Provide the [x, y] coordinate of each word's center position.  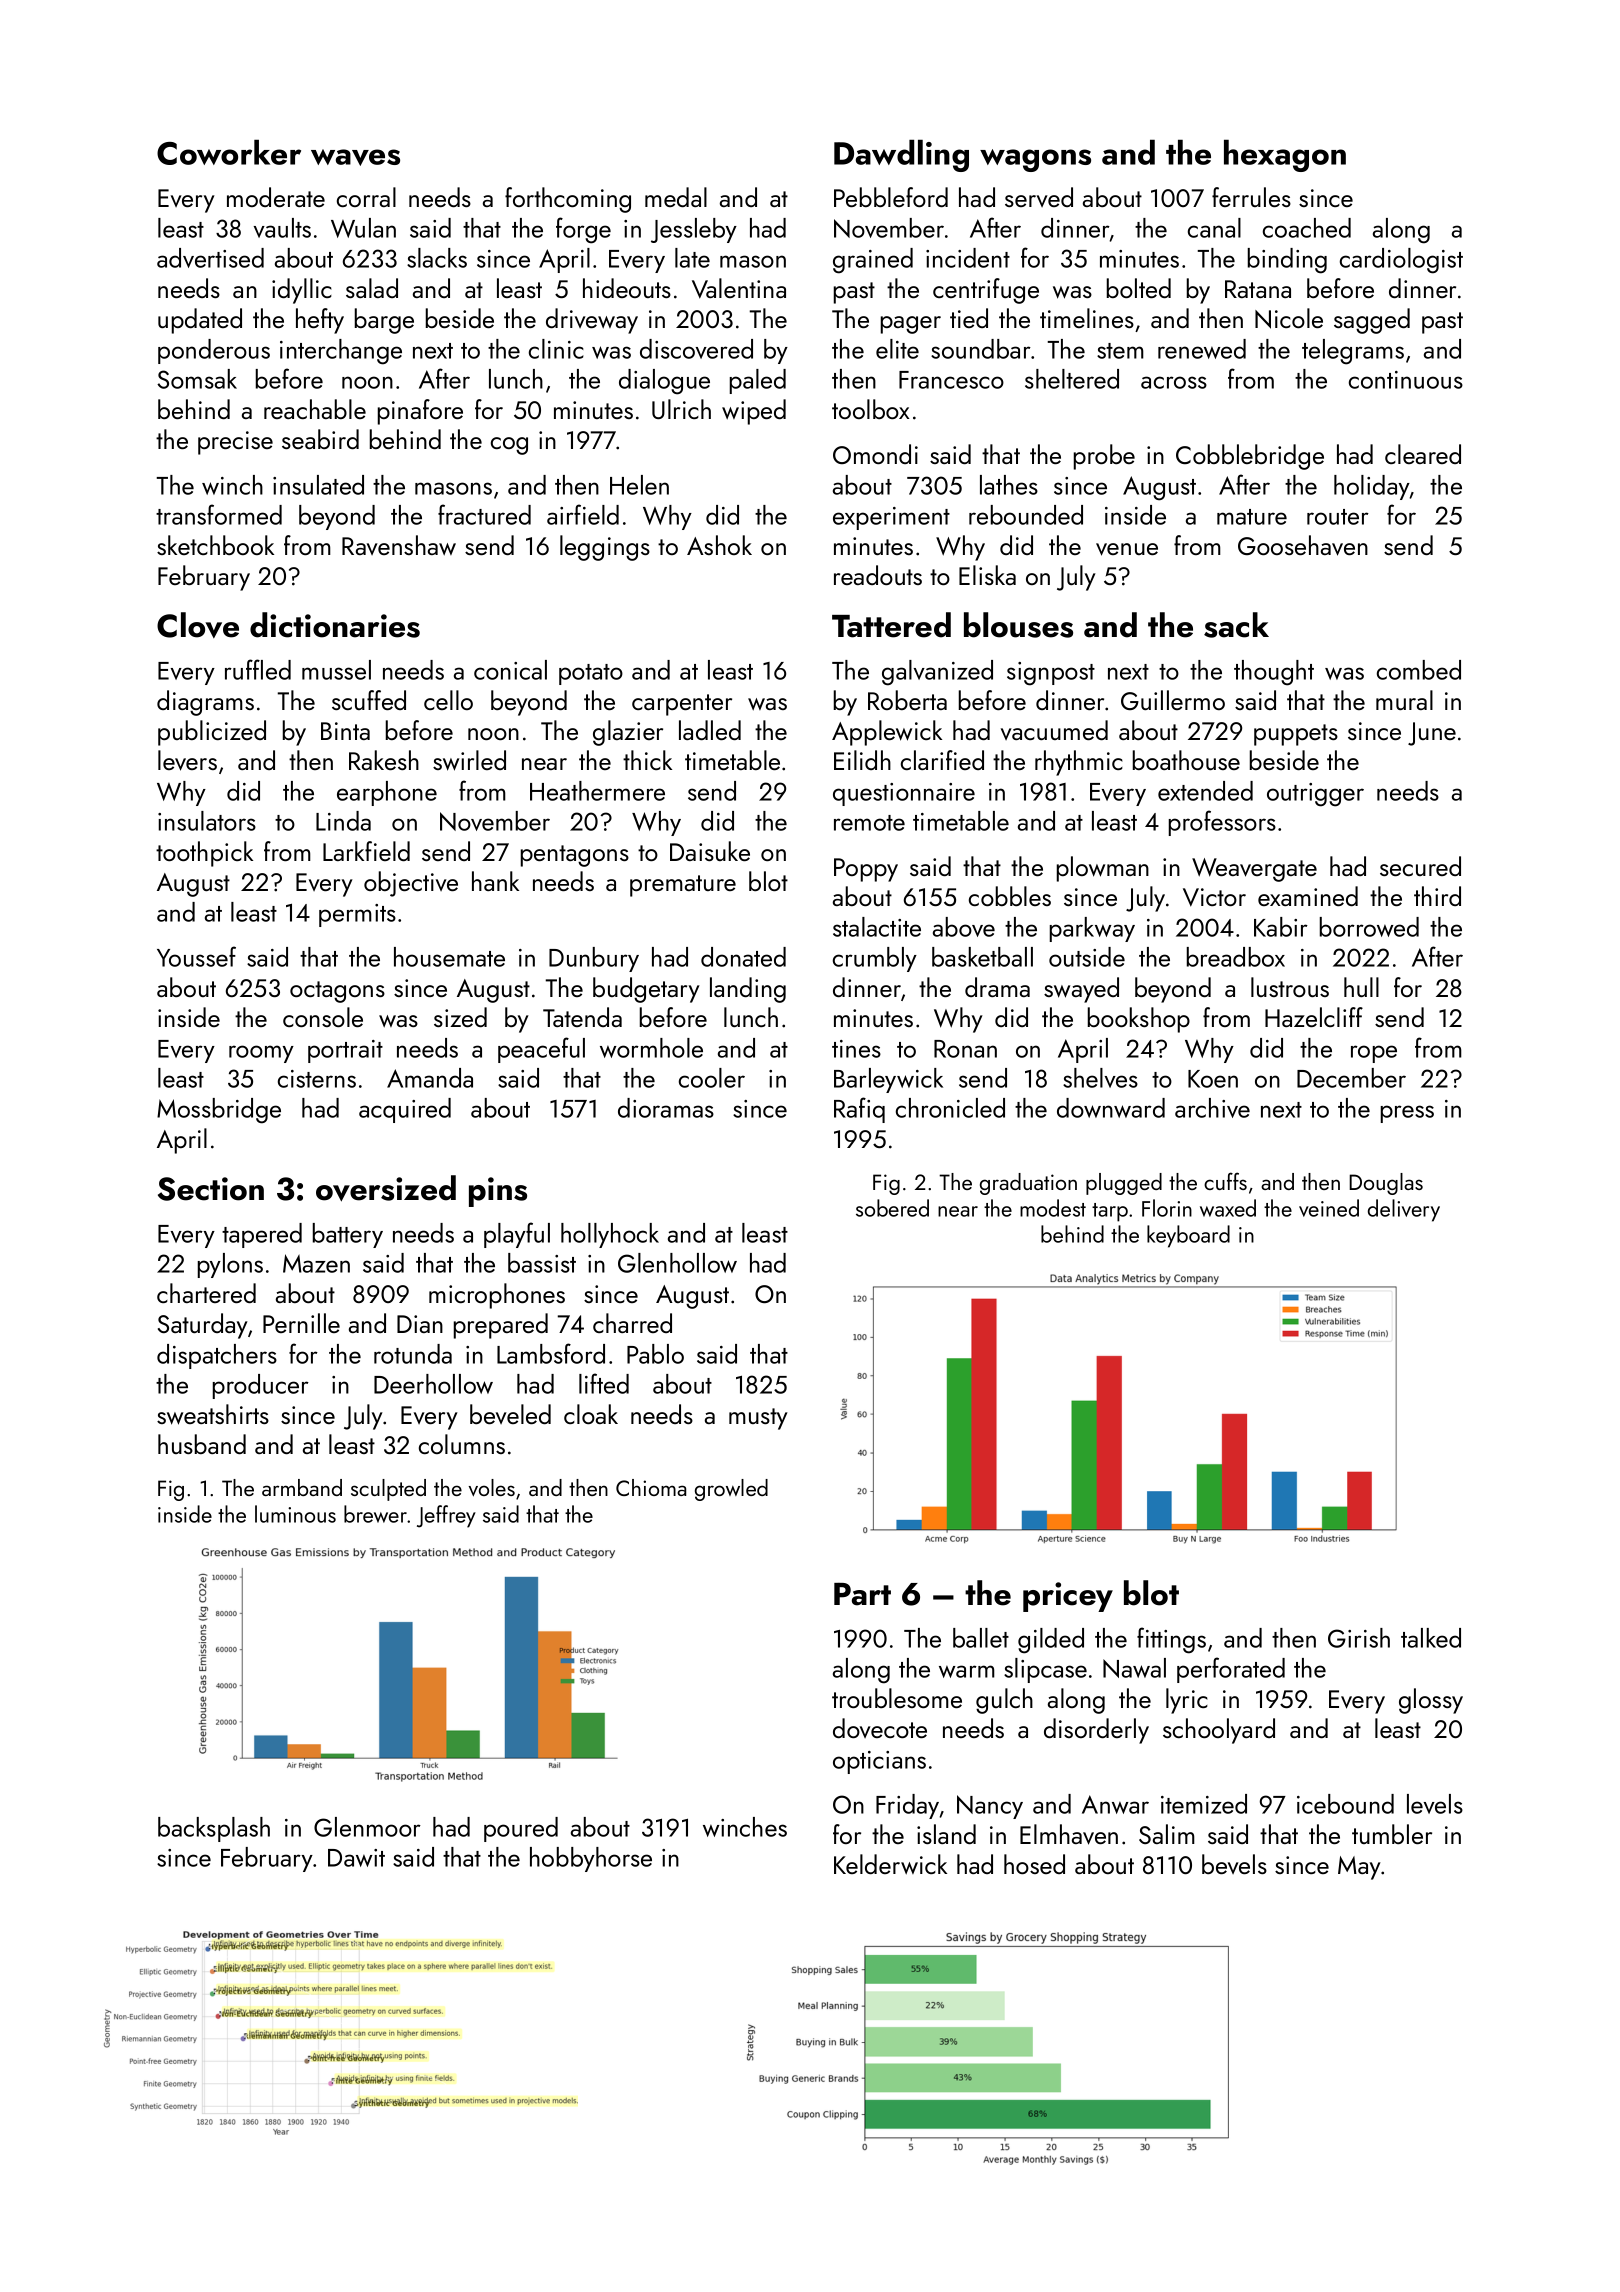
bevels [1234, 1864]
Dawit [356, 1858]
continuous [1406, 380]
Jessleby [694, 230]
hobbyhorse [591, 1859]
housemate [449, 957]
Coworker [229, 152]
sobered [892, 1208]
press [1407, 1114]
